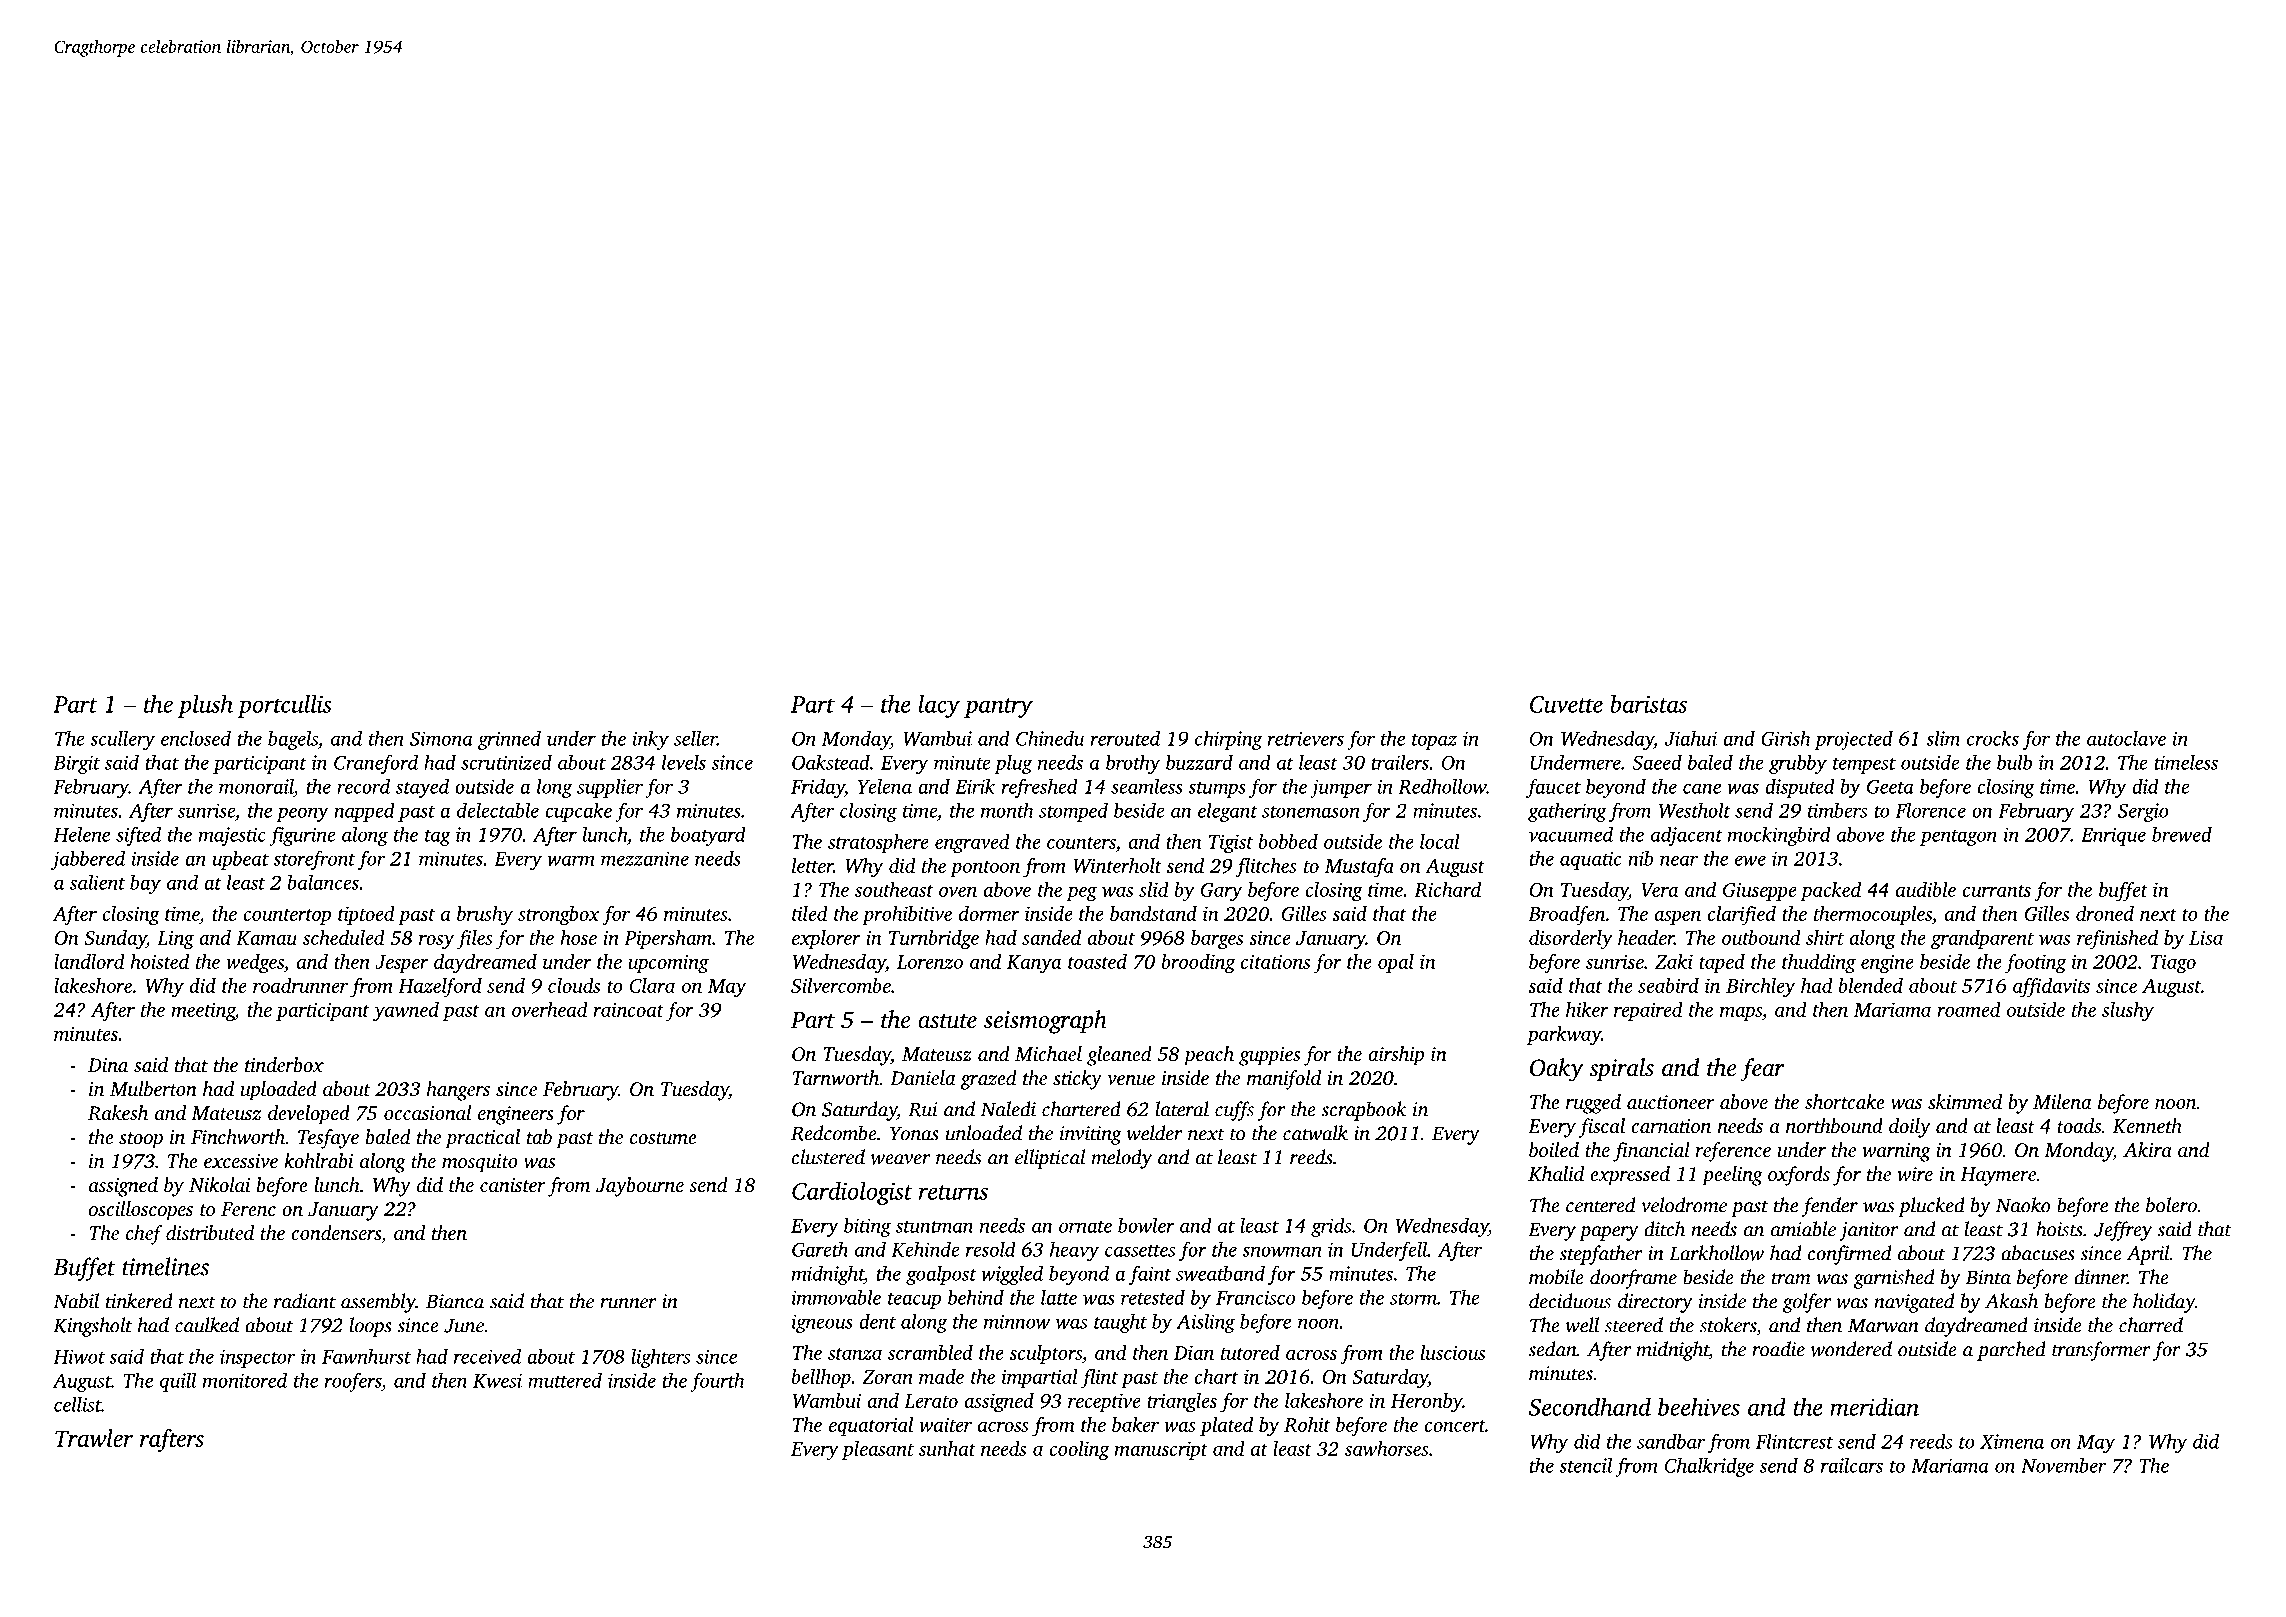  What do you see at coordinates (1869, 1231) in the screenshot?
I see `janitor` at bounding box center [1869, 1231].
